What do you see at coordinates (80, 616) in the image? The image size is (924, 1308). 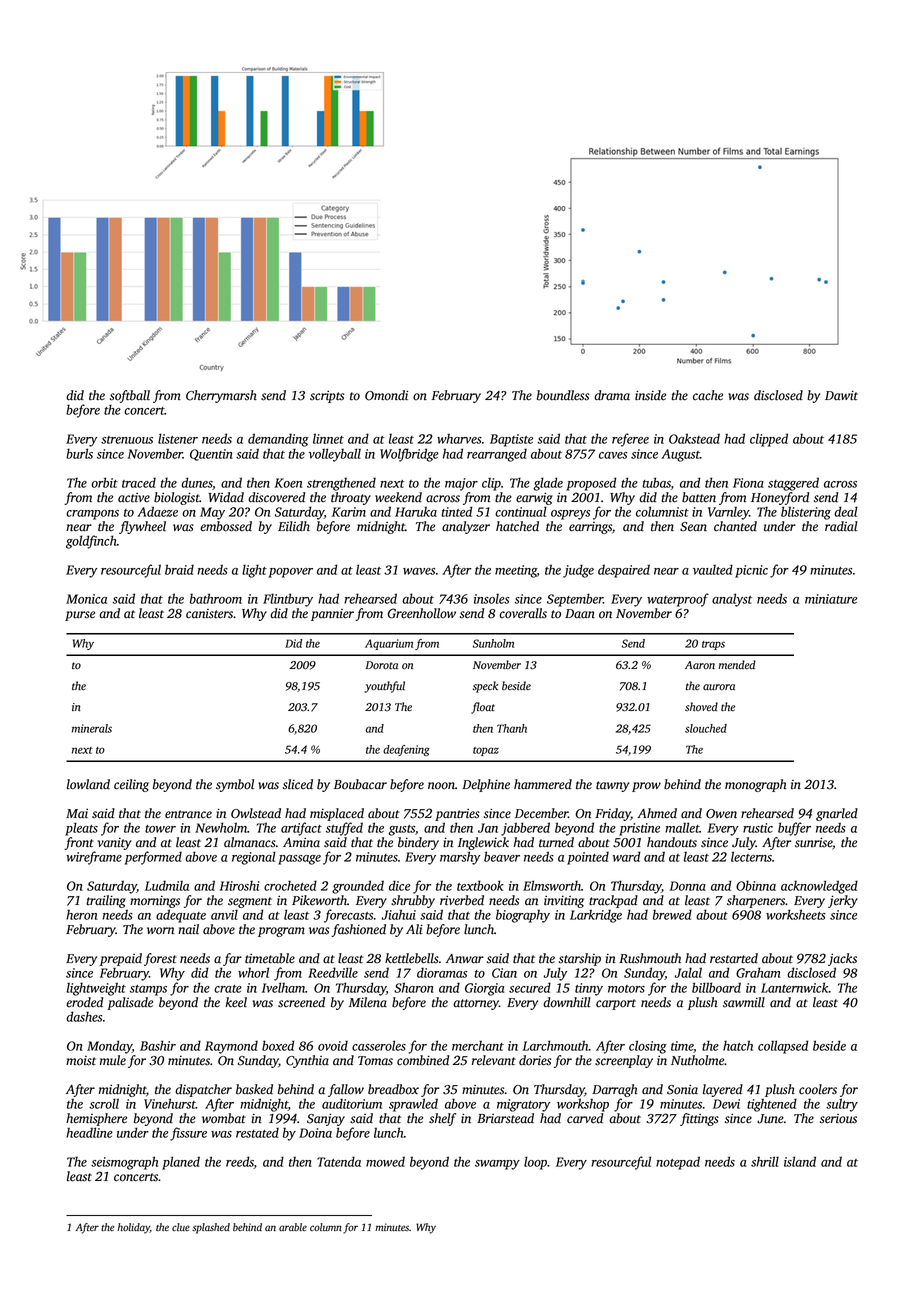 I see `purse` at bounding box center [80, 616].
